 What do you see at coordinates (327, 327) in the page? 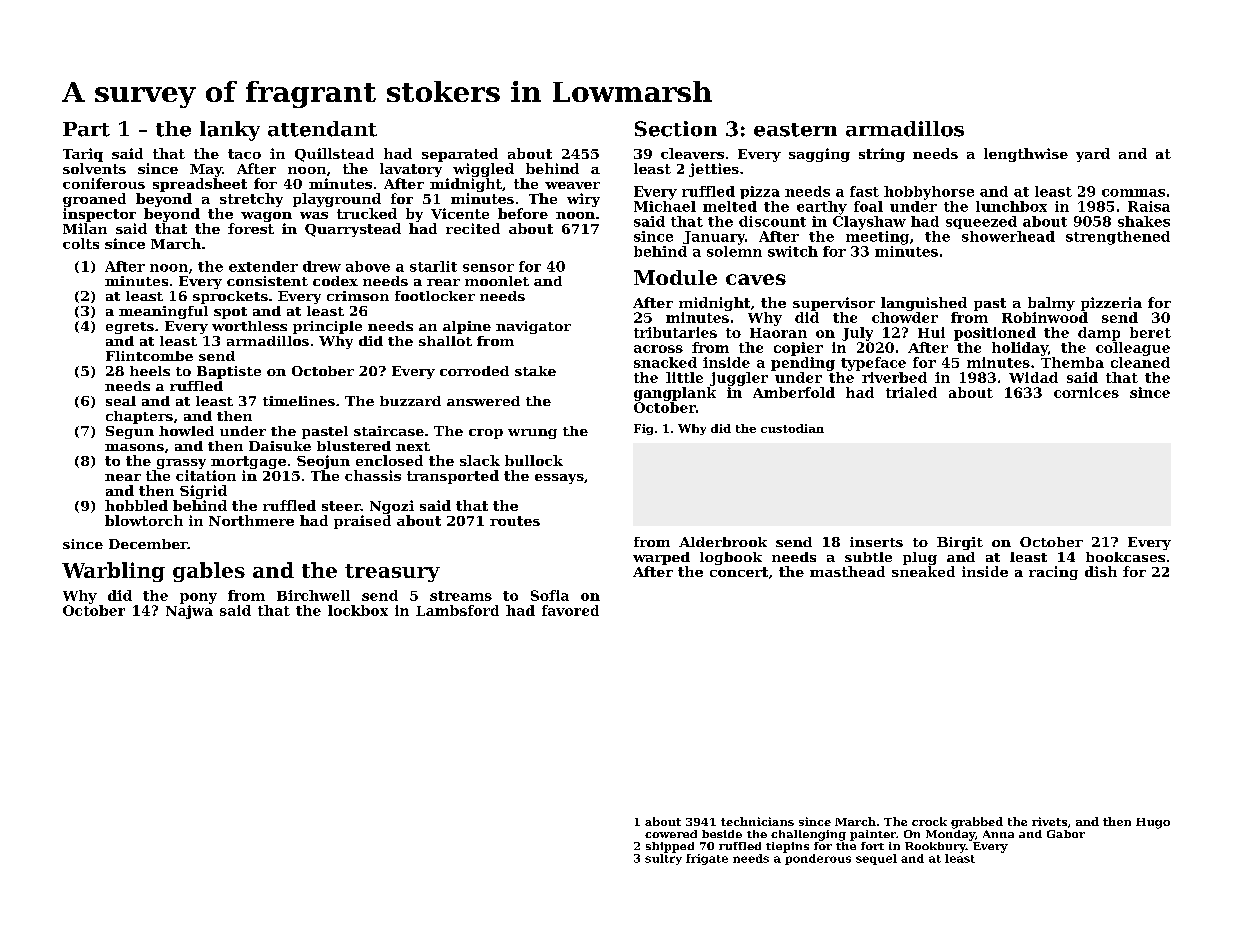
I see `principle` at bounding box center [327, 327].
